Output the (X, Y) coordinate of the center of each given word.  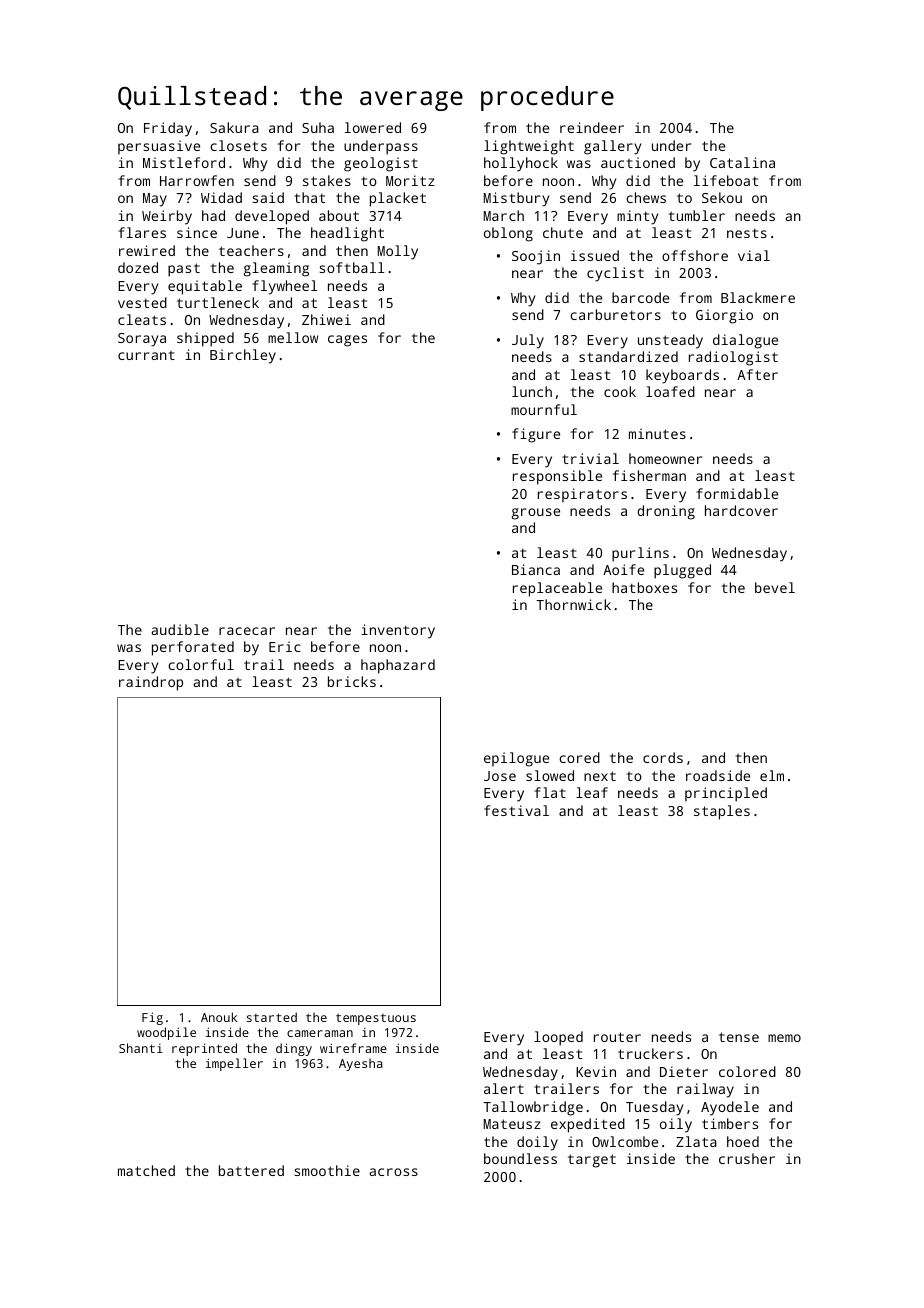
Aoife (623, 569)
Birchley (243, 356)
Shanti (141, 1048)
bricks (352, 681)
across (394, 1172)
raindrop (151, 683)
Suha (318, 127)
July (528, 341)
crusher (747, 1158)
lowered (373, 127)
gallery (612, 147)
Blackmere (758, 297)
